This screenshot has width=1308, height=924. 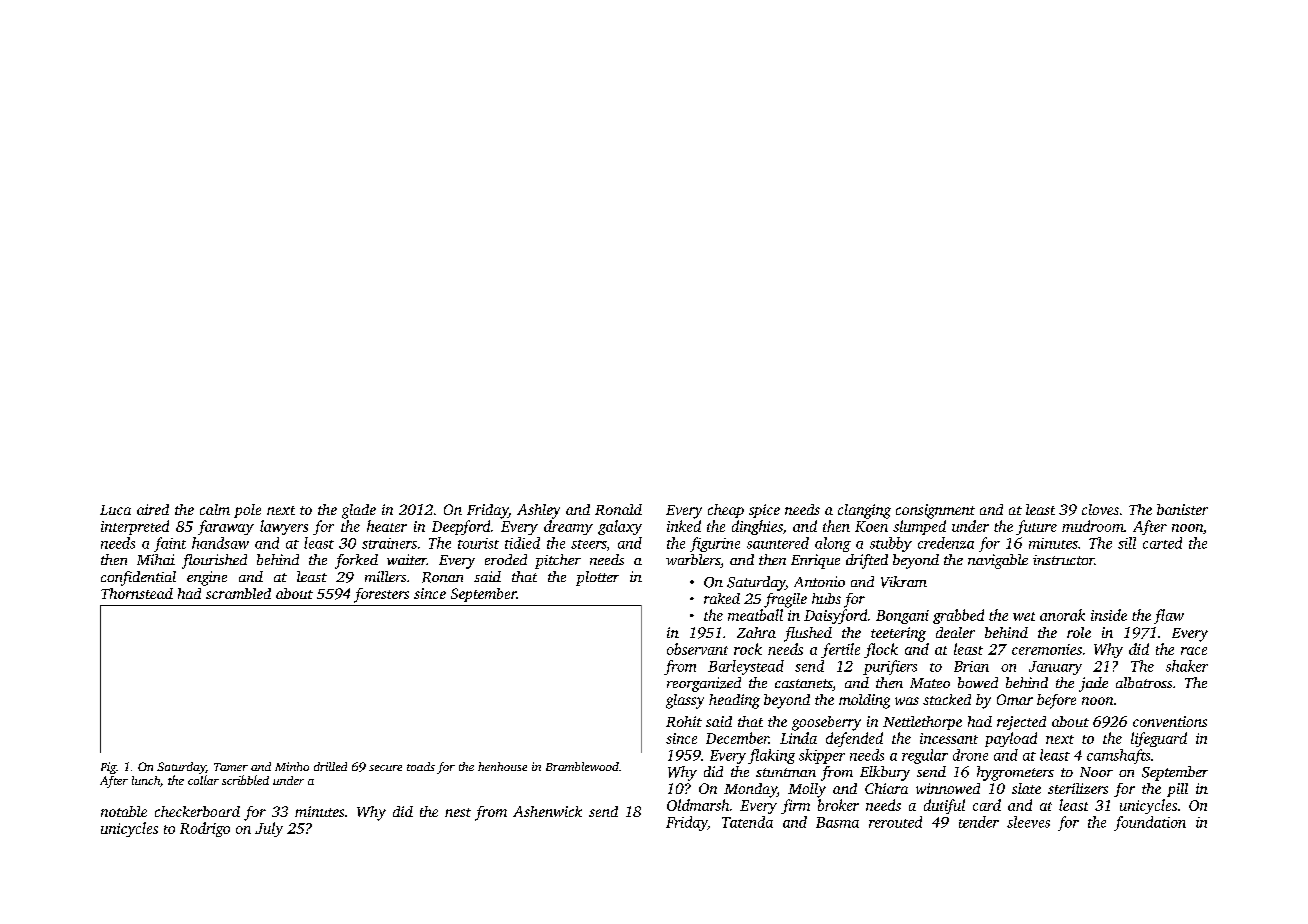 I want to click on Koen, so click(x=871, y=526).
